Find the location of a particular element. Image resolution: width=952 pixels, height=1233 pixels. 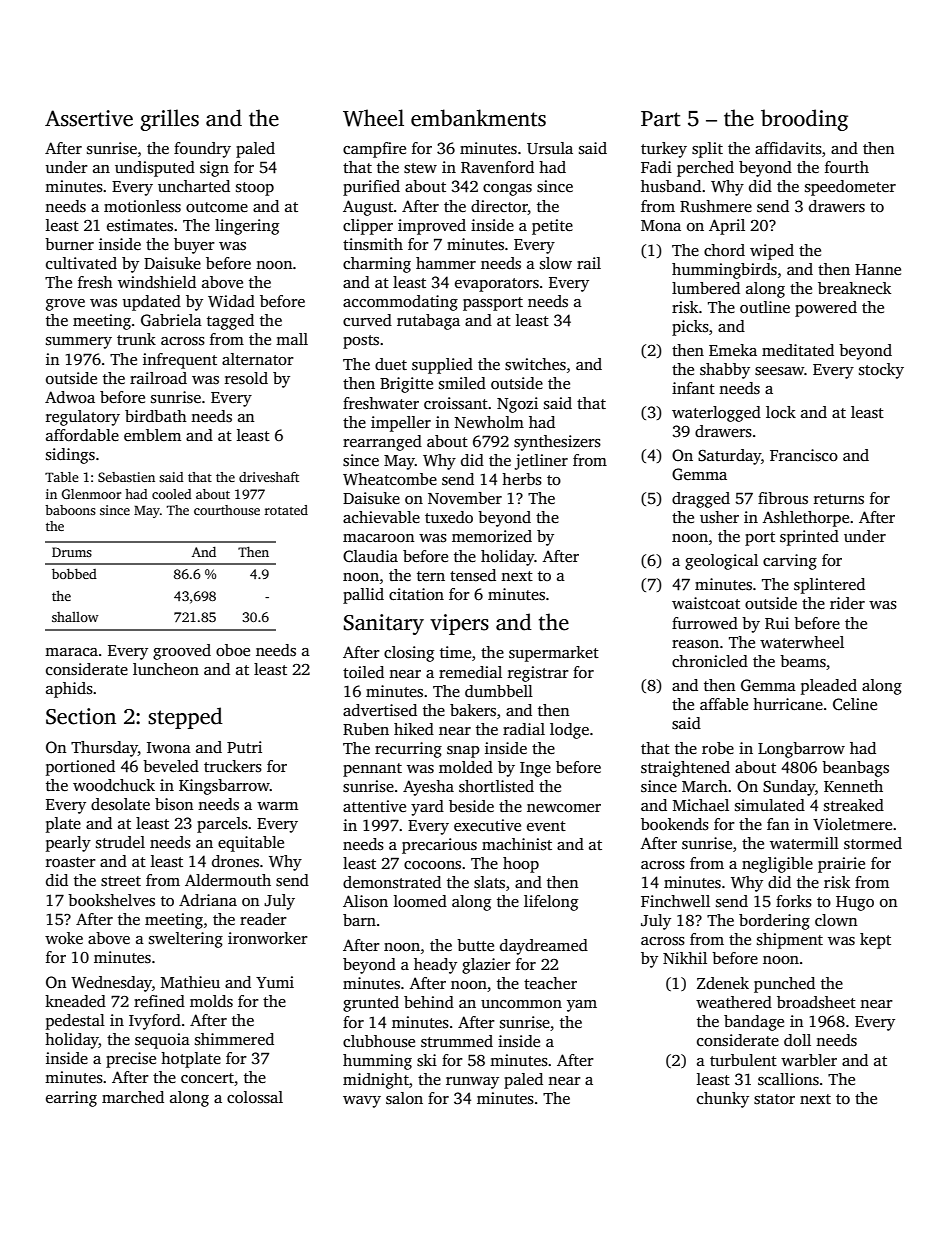

resold is located at coordinates (246, 378).
